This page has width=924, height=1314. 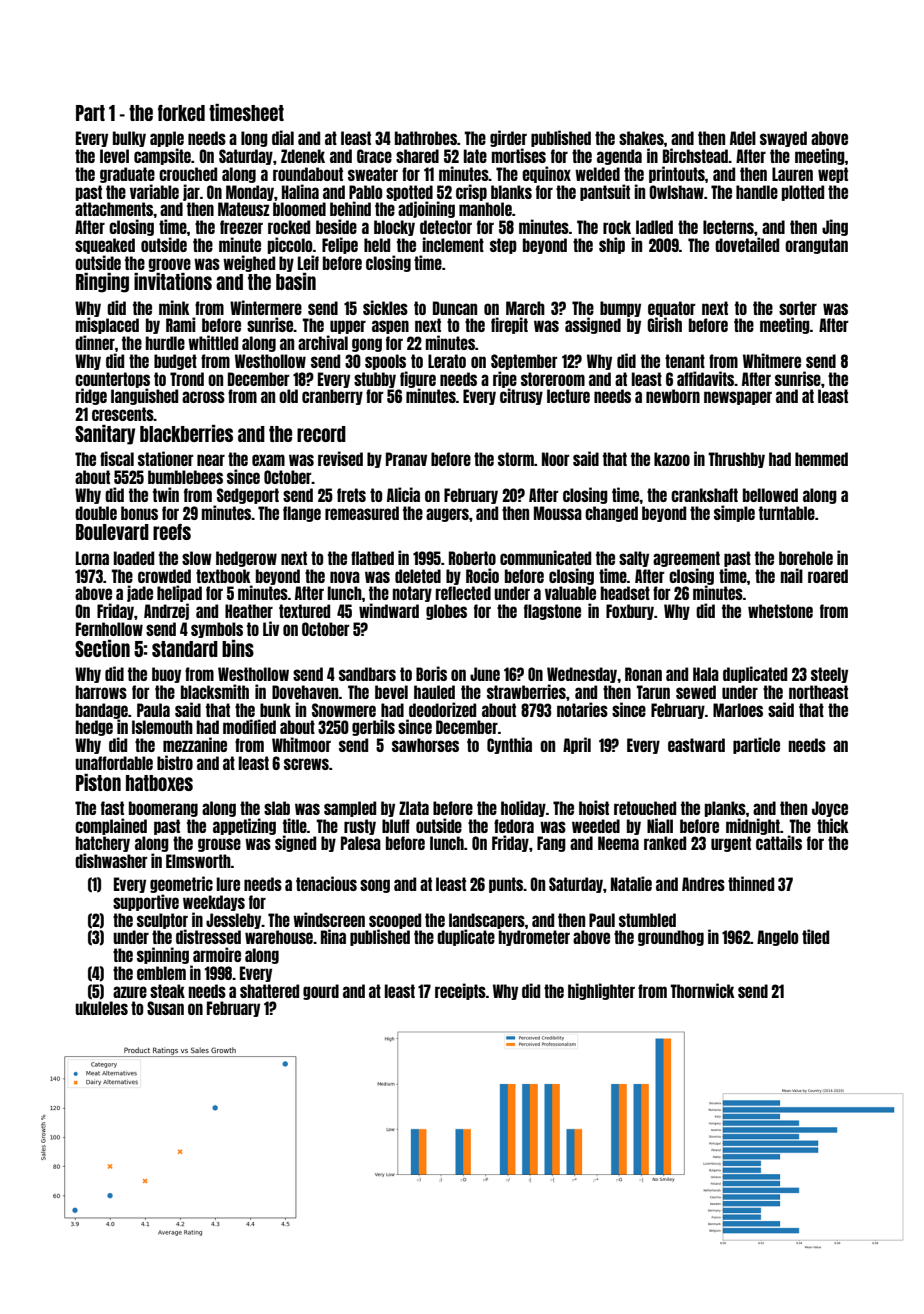 What do you see at coordinates (631, 883) in the page?
I see `Natalie` at bounding box center [631, 883].
